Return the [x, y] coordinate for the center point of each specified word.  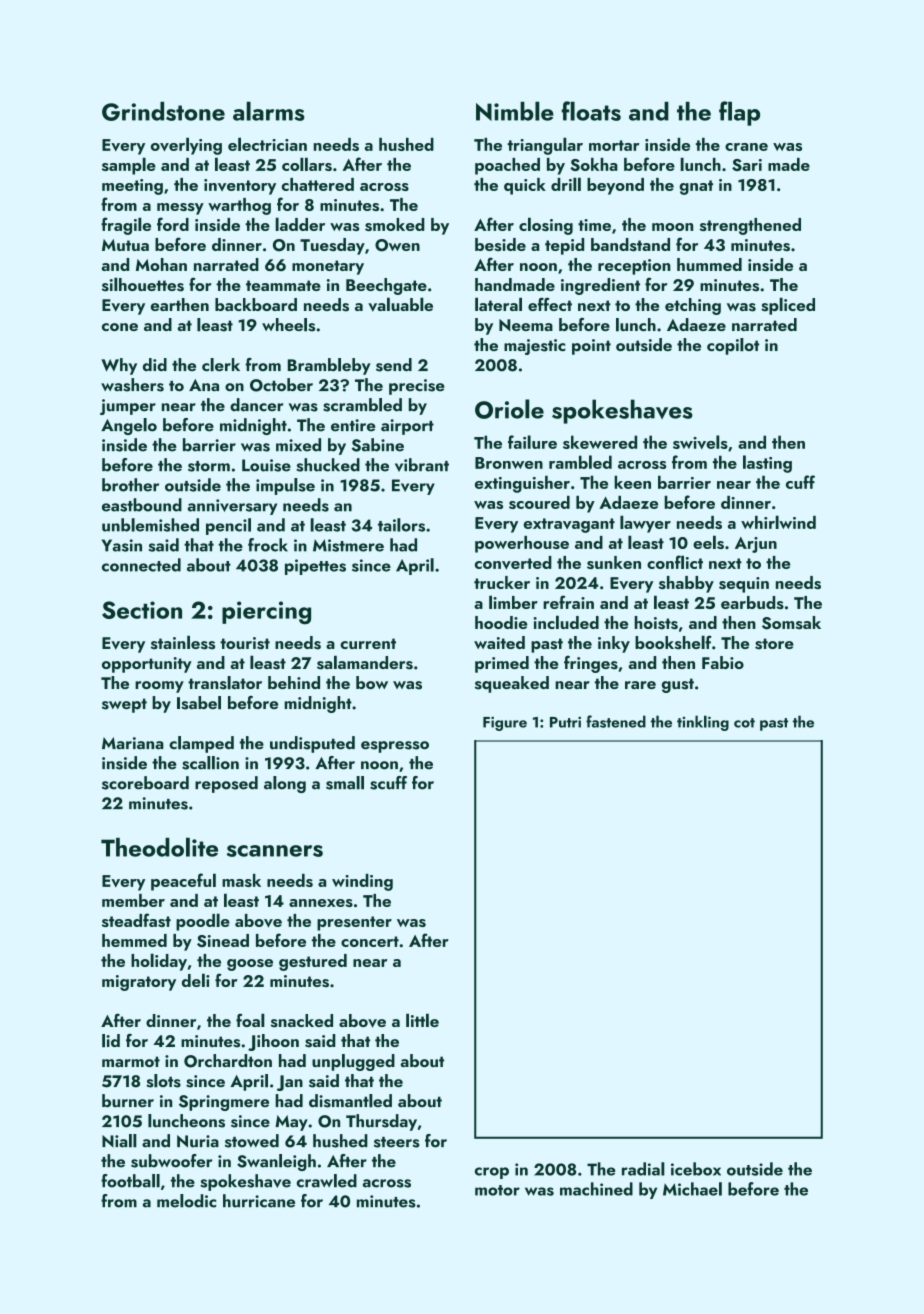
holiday [159, 962]
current [368, 643]
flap [739, 113]
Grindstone [163, 111]
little [422, 1020]
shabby [686, 584]
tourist [245, 643]
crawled [327, 1181]
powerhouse [522, 544]
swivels [700, 442]
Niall [119, 1141]
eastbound [142, 505]
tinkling [703, 723]
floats [591, 111]
